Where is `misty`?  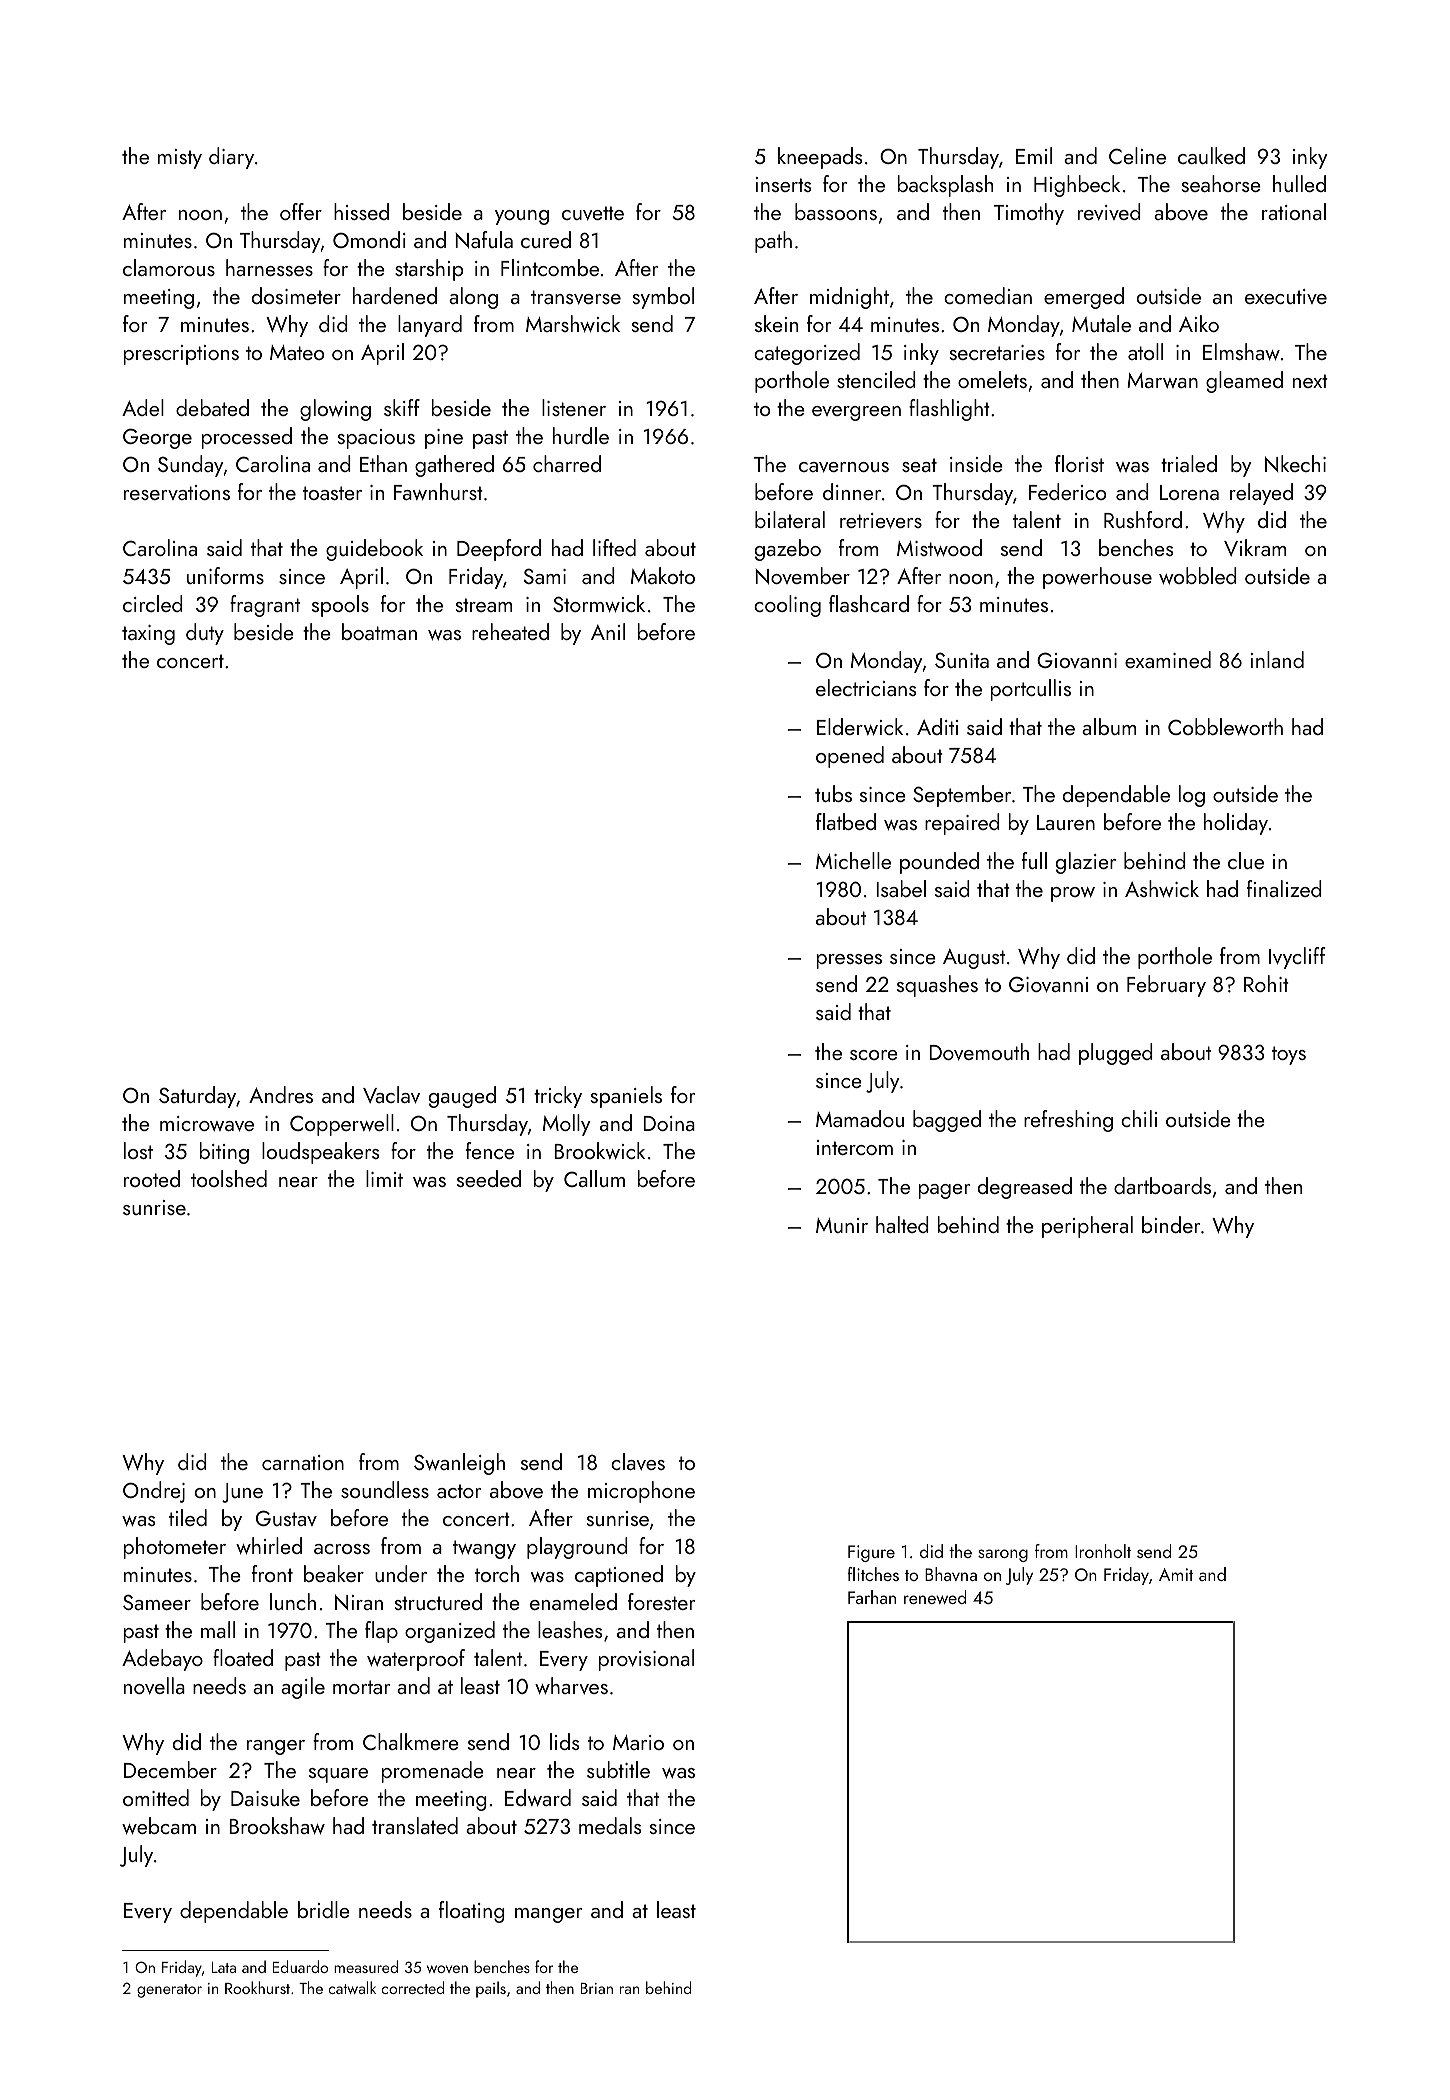
misty is located at coordinates (180, 159).
